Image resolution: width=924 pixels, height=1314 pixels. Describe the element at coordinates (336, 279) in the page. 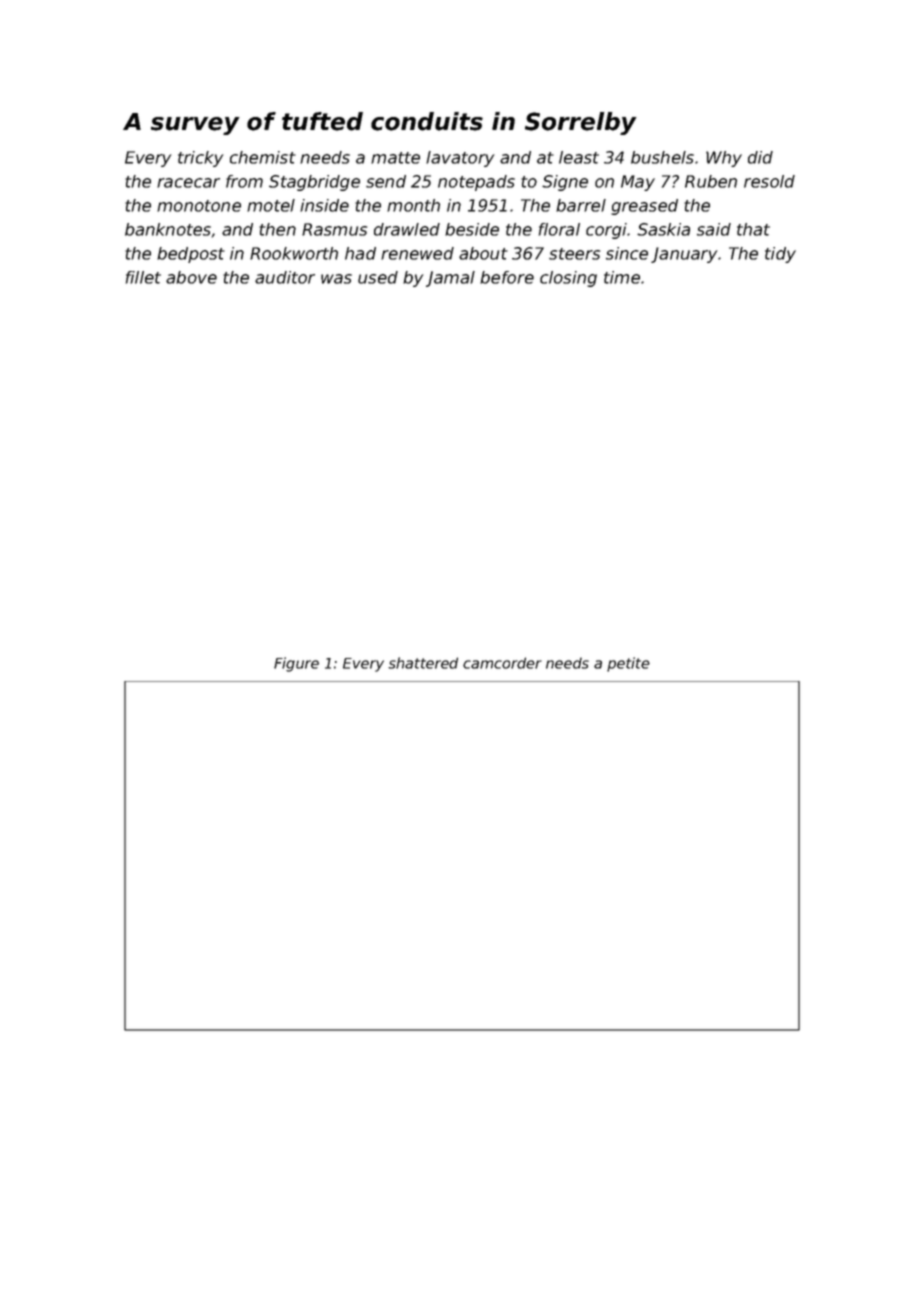

I see `was` at that location.
